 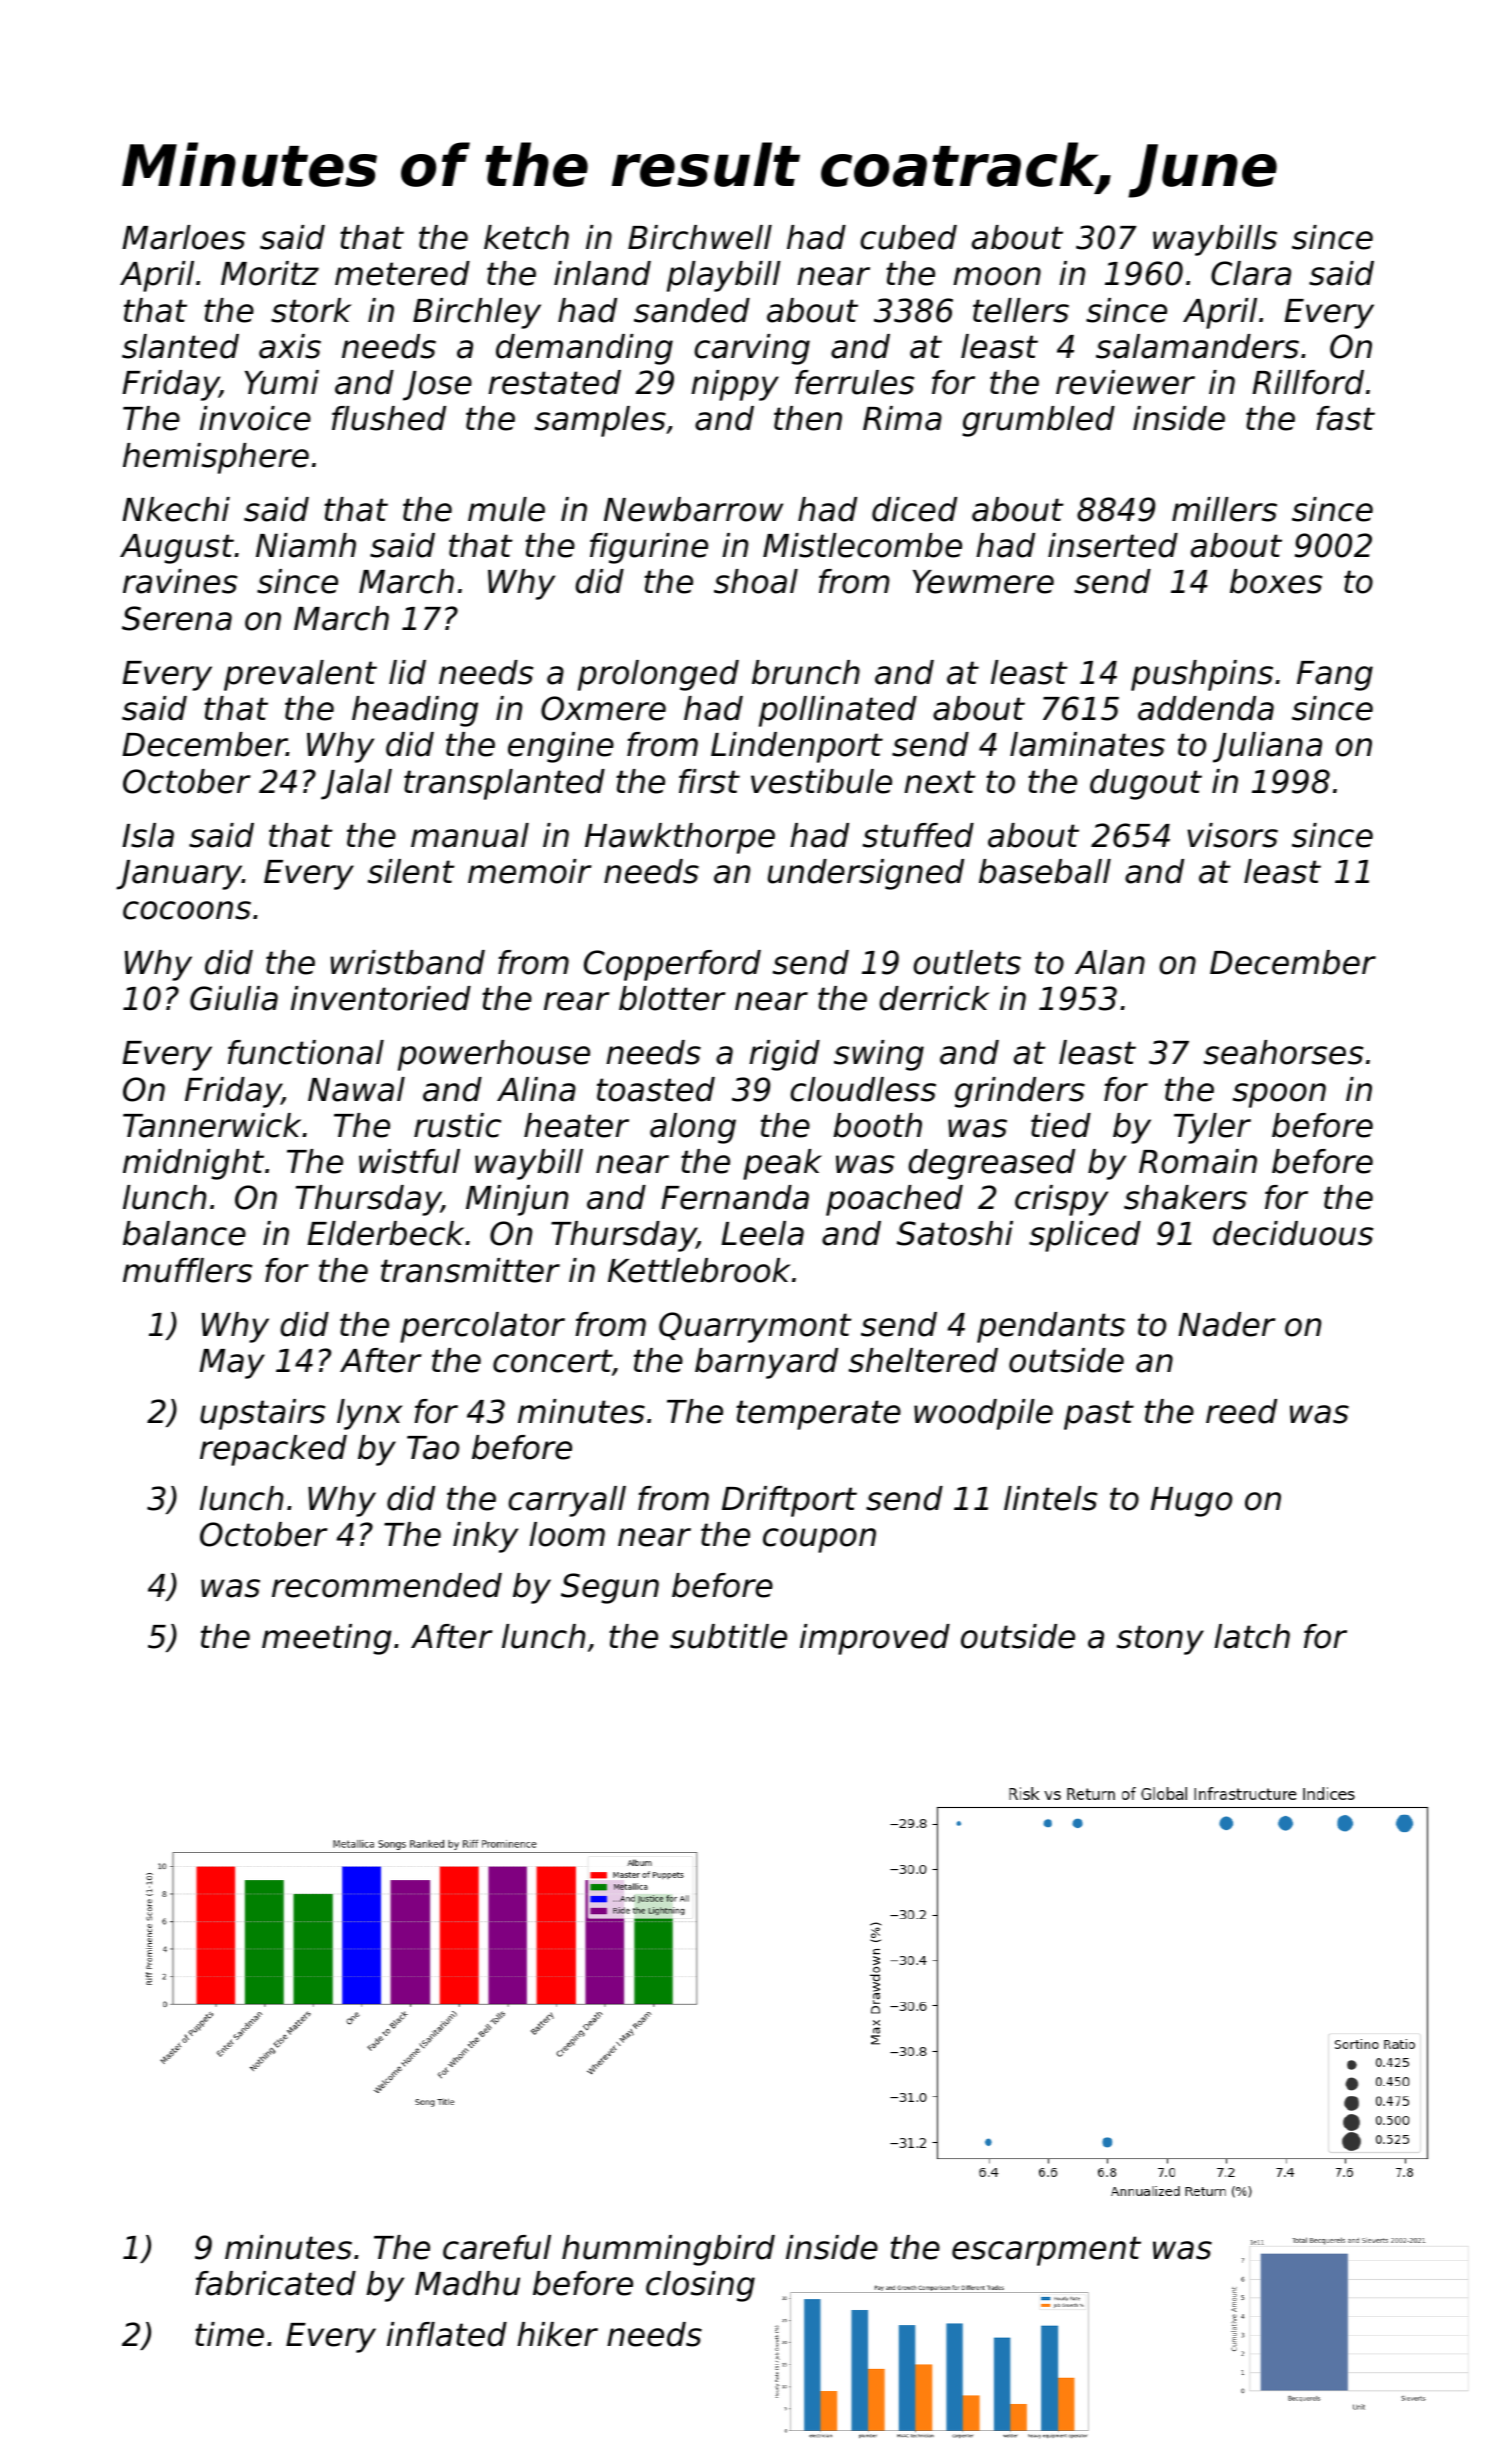 I want to click on carryall, so click(x=567, y=1501).
